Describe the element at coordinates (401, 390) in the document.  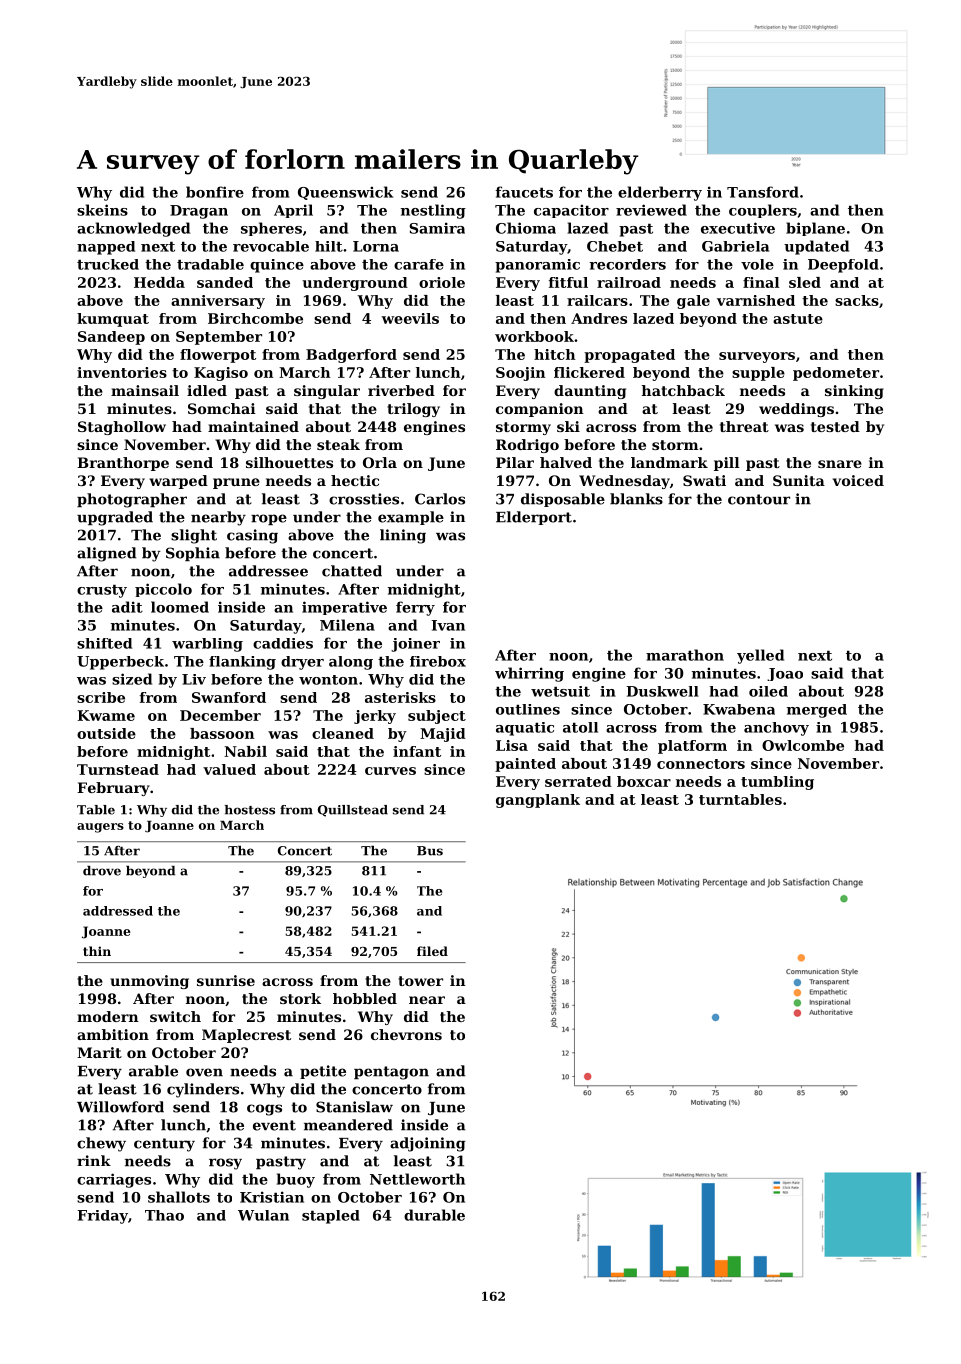
I see `riverbed` at that location.
